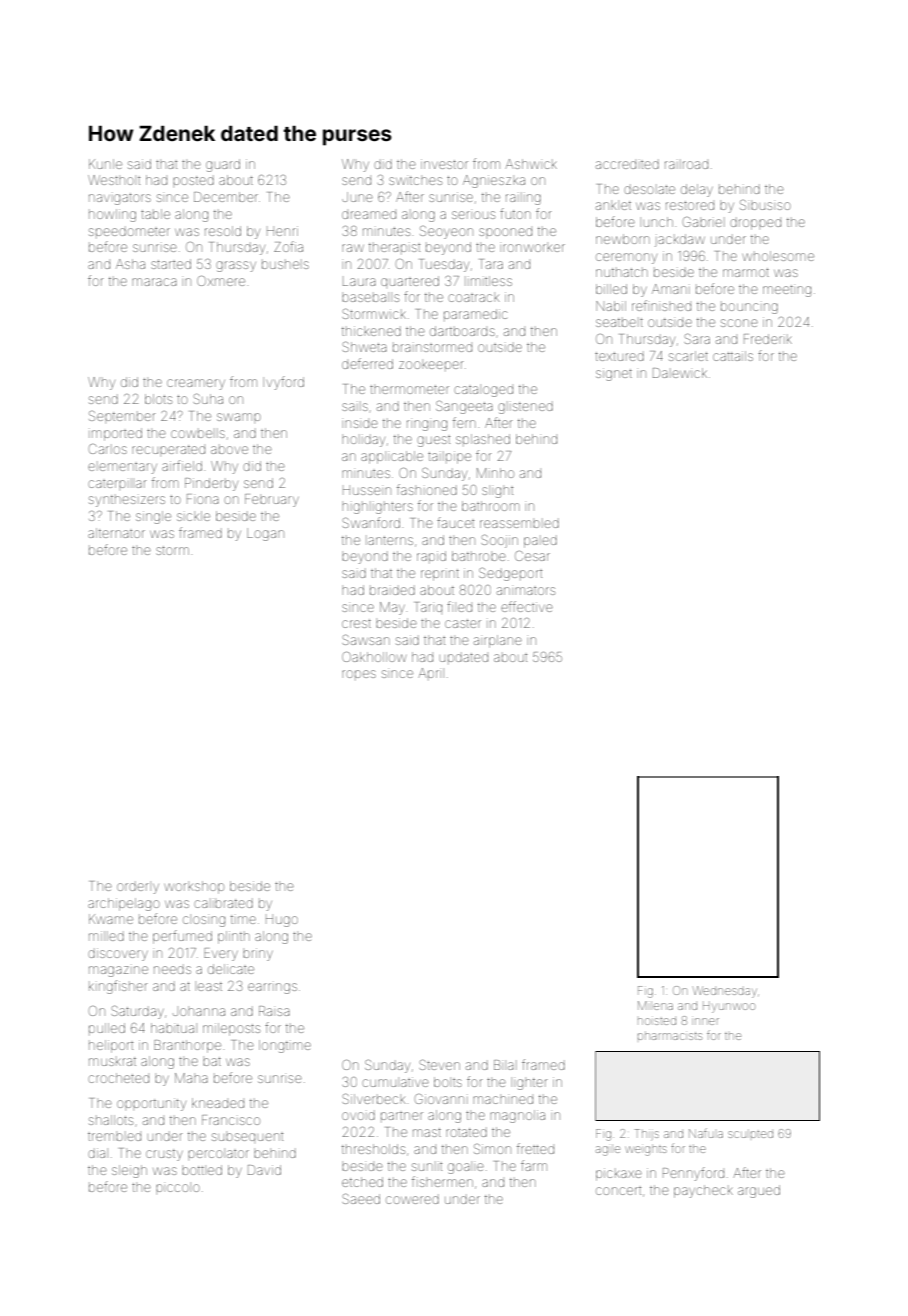 This screenshot has height=1316, width=908. Describe the element at coordinates (151, 1104) in the screenshot. I see `opportunity` at that location.
